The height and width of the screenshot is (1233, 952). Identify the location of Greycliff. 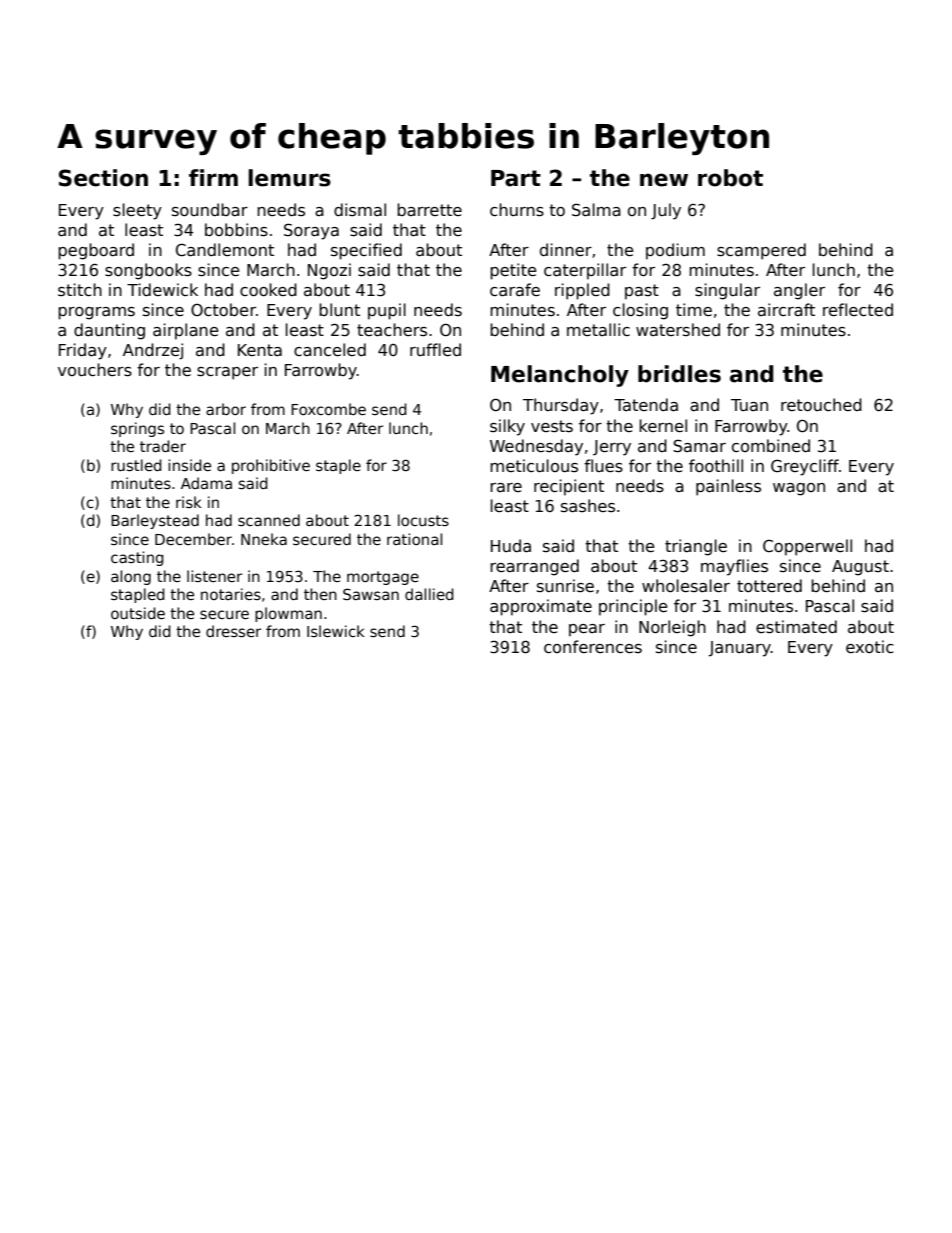
(805, 467).
